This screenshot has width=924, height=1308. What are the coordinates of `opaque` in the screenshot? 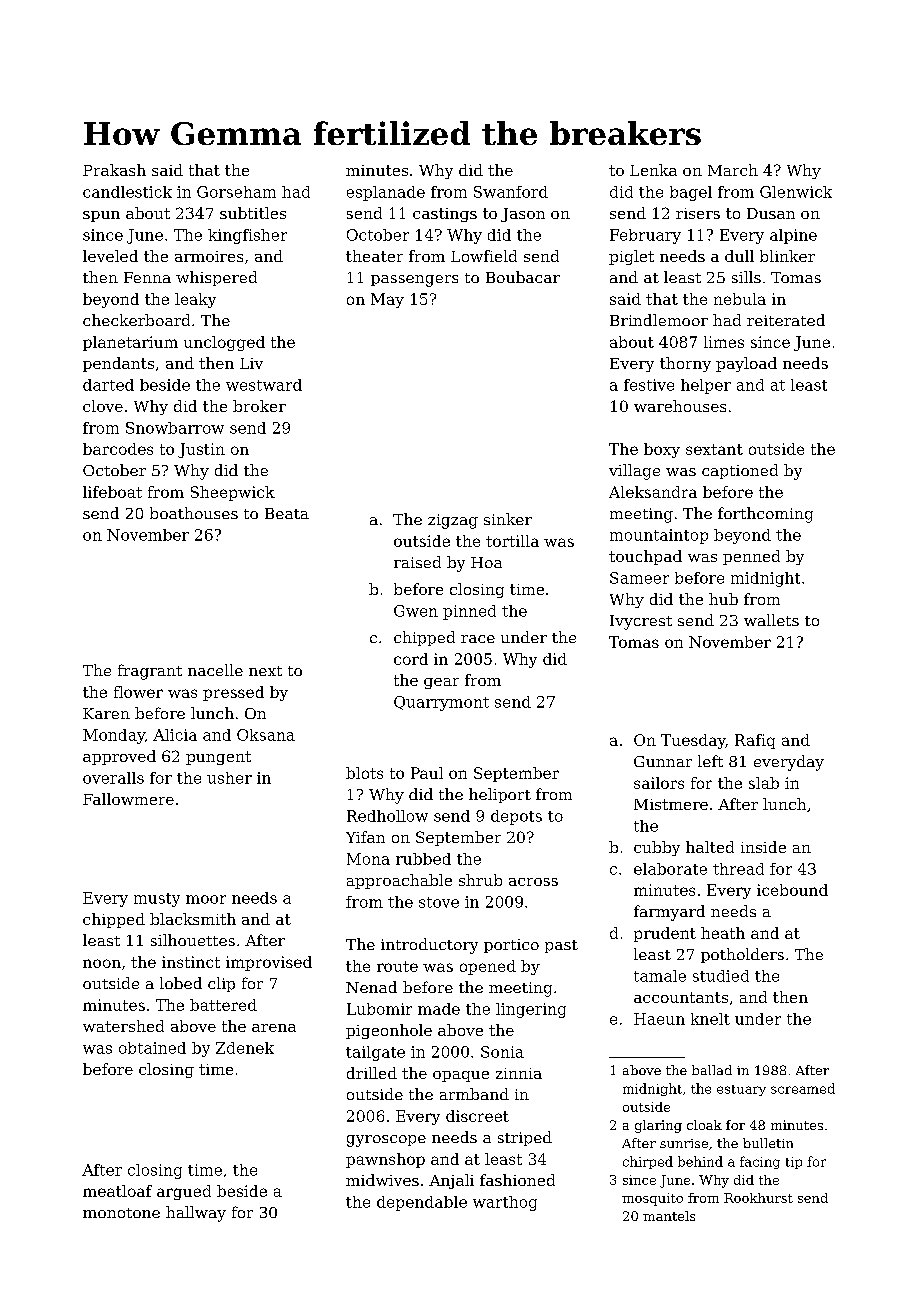 It's located at (461, 1076).
